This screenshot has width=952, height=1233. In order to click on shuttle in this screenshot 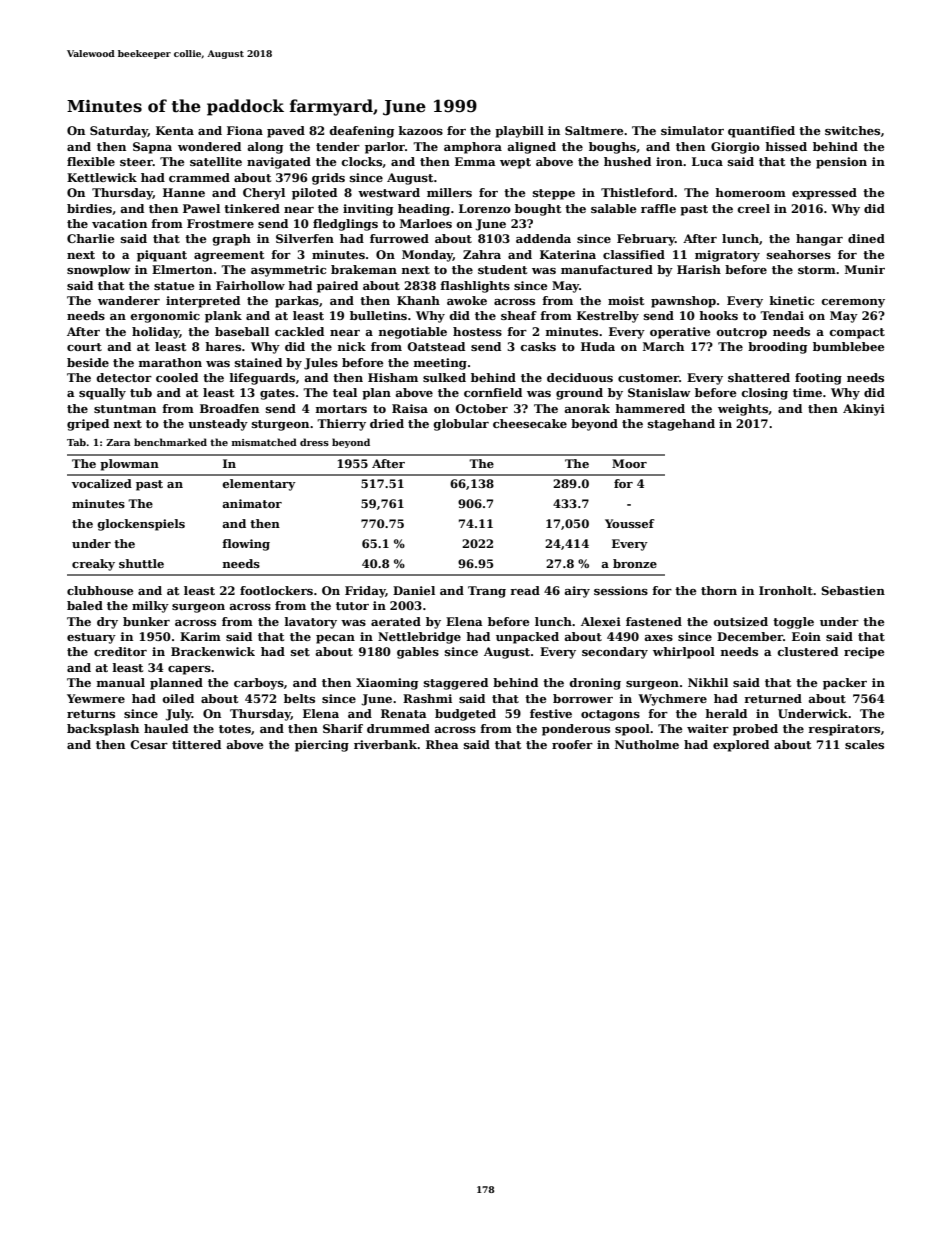, I will do `click(141, 563)`.
